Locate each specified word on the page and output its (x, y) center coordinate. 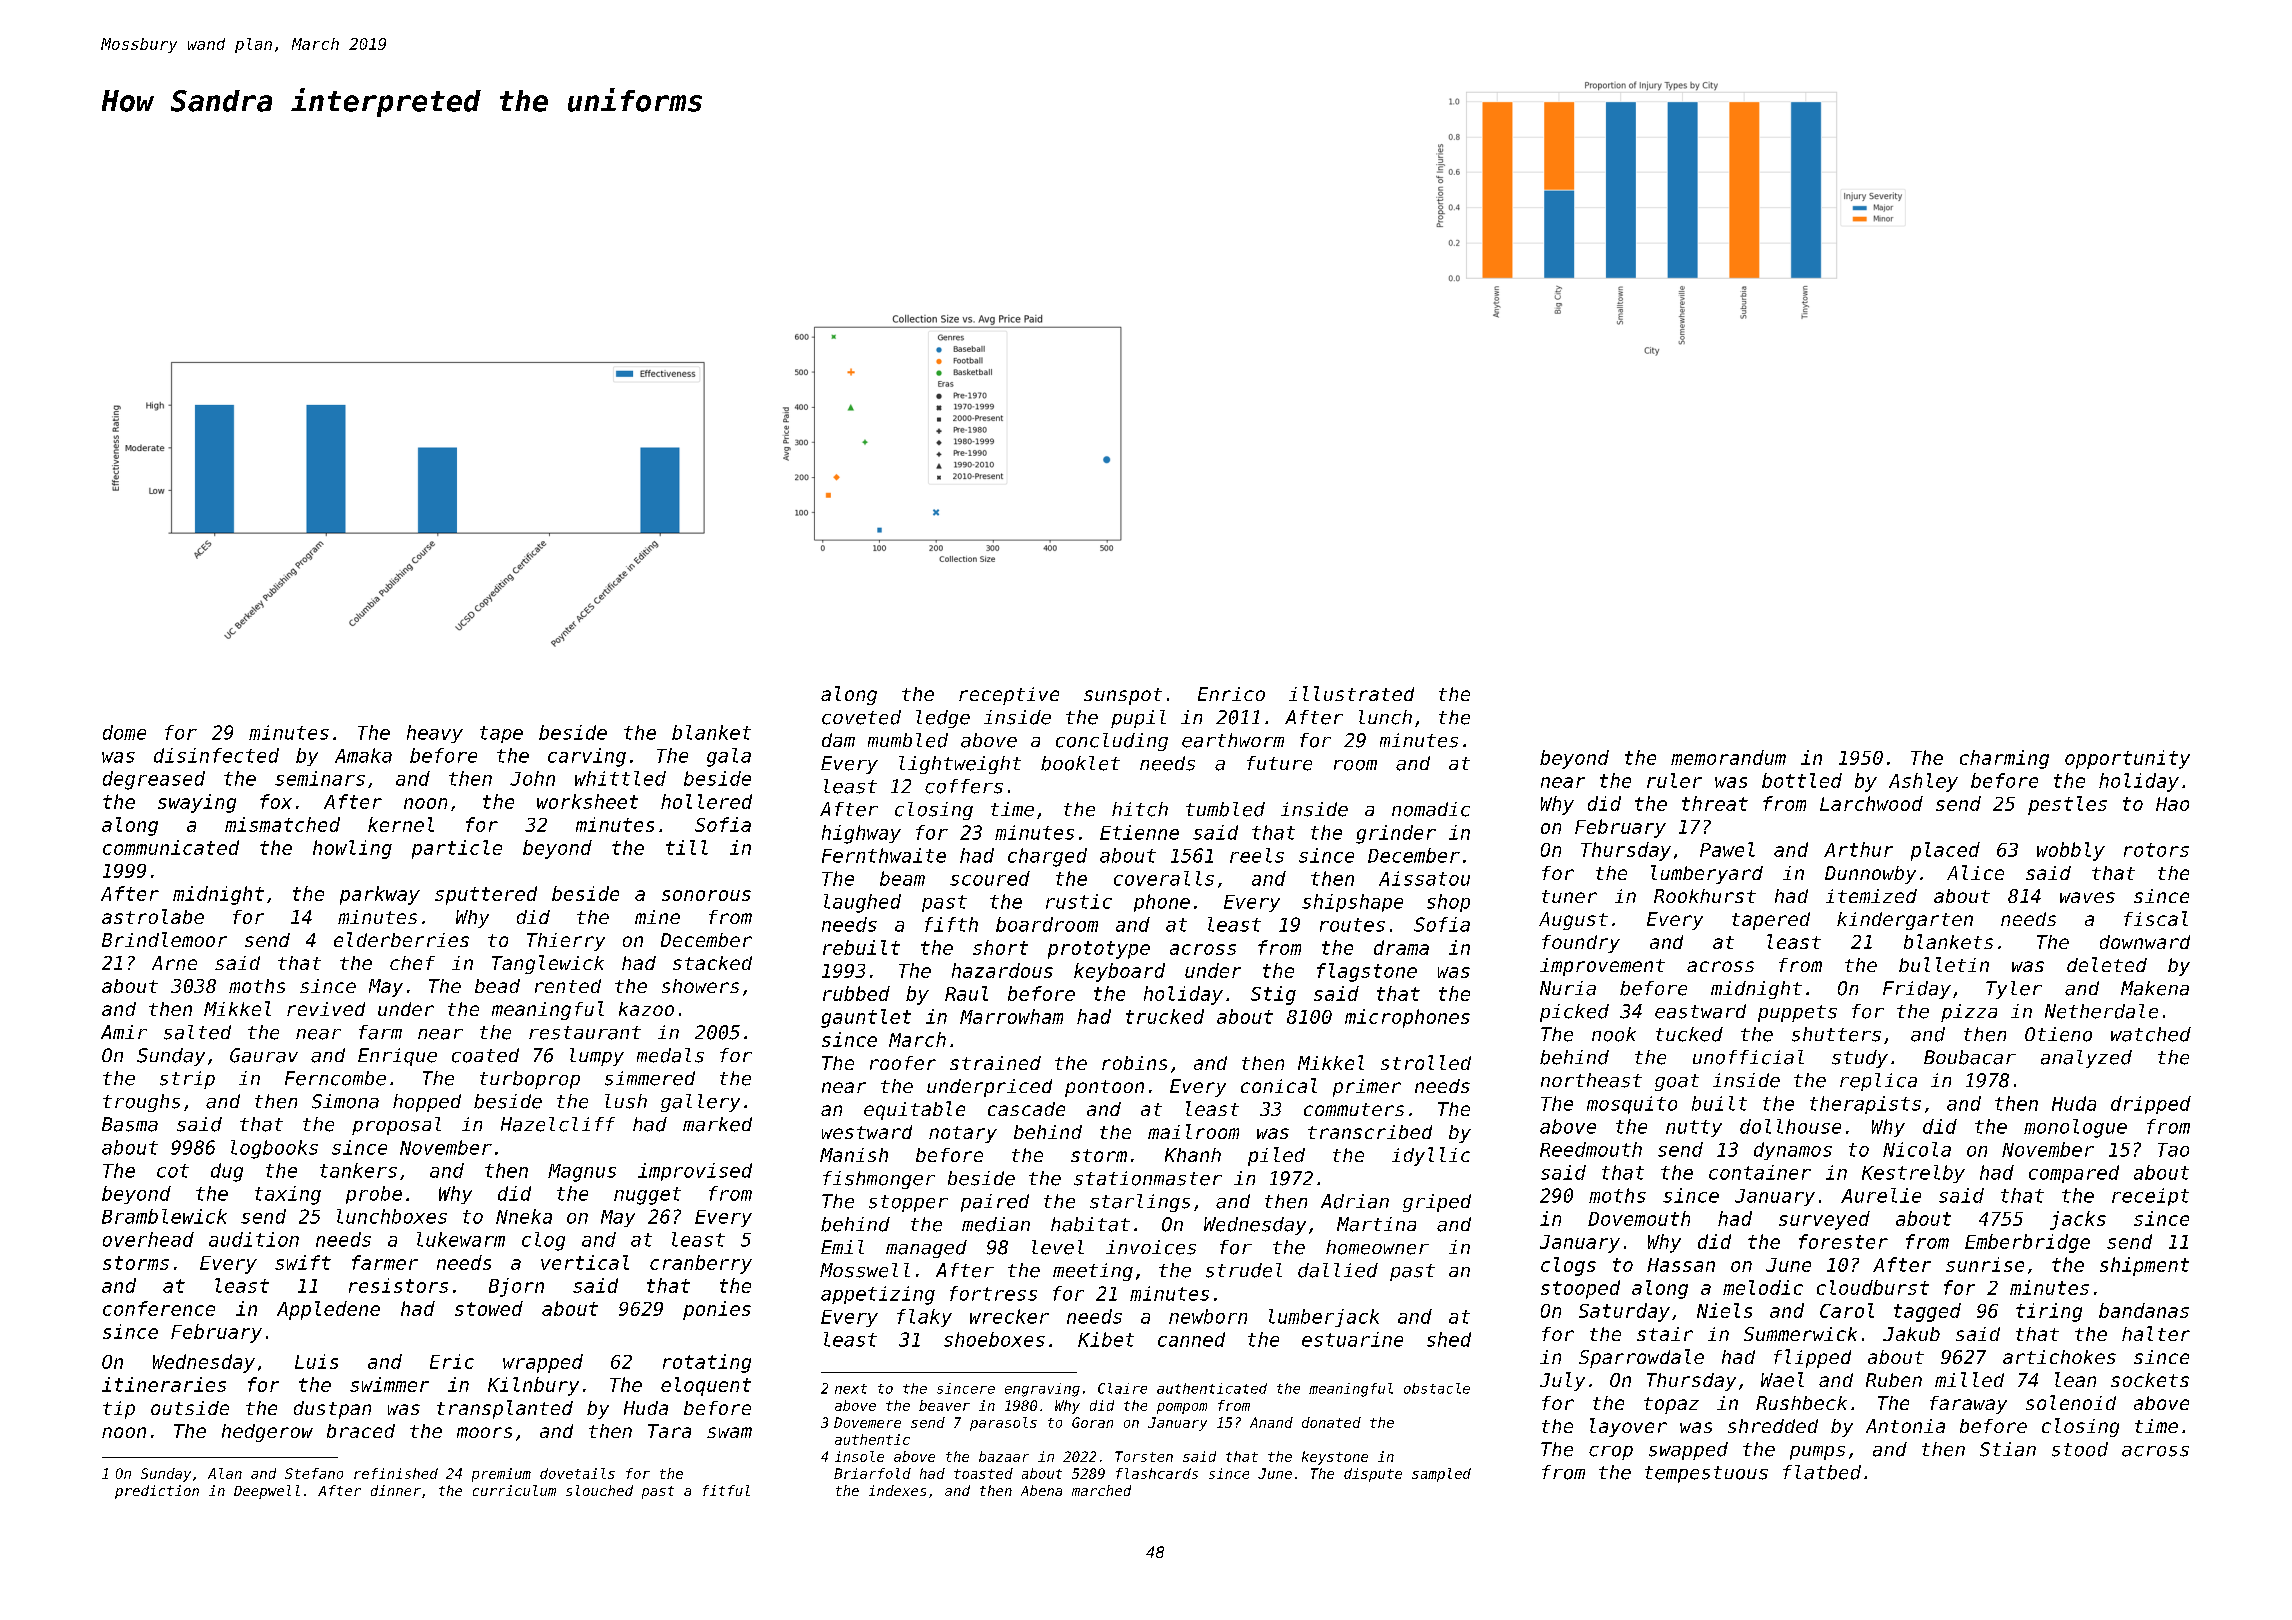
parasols (1003, 1424)
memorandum (1728, 757)
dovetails (577, 1473)
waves (2087, 897)
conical (1279, 1085)
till (687, 847)
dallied (1338, 1270)
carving (587, 757)
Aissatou (1424, 878)
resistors (398, 1285)
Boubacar (1970, 1057)
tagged (1927, 1312)
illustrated (1351, 693)
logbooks (274, 1149)
